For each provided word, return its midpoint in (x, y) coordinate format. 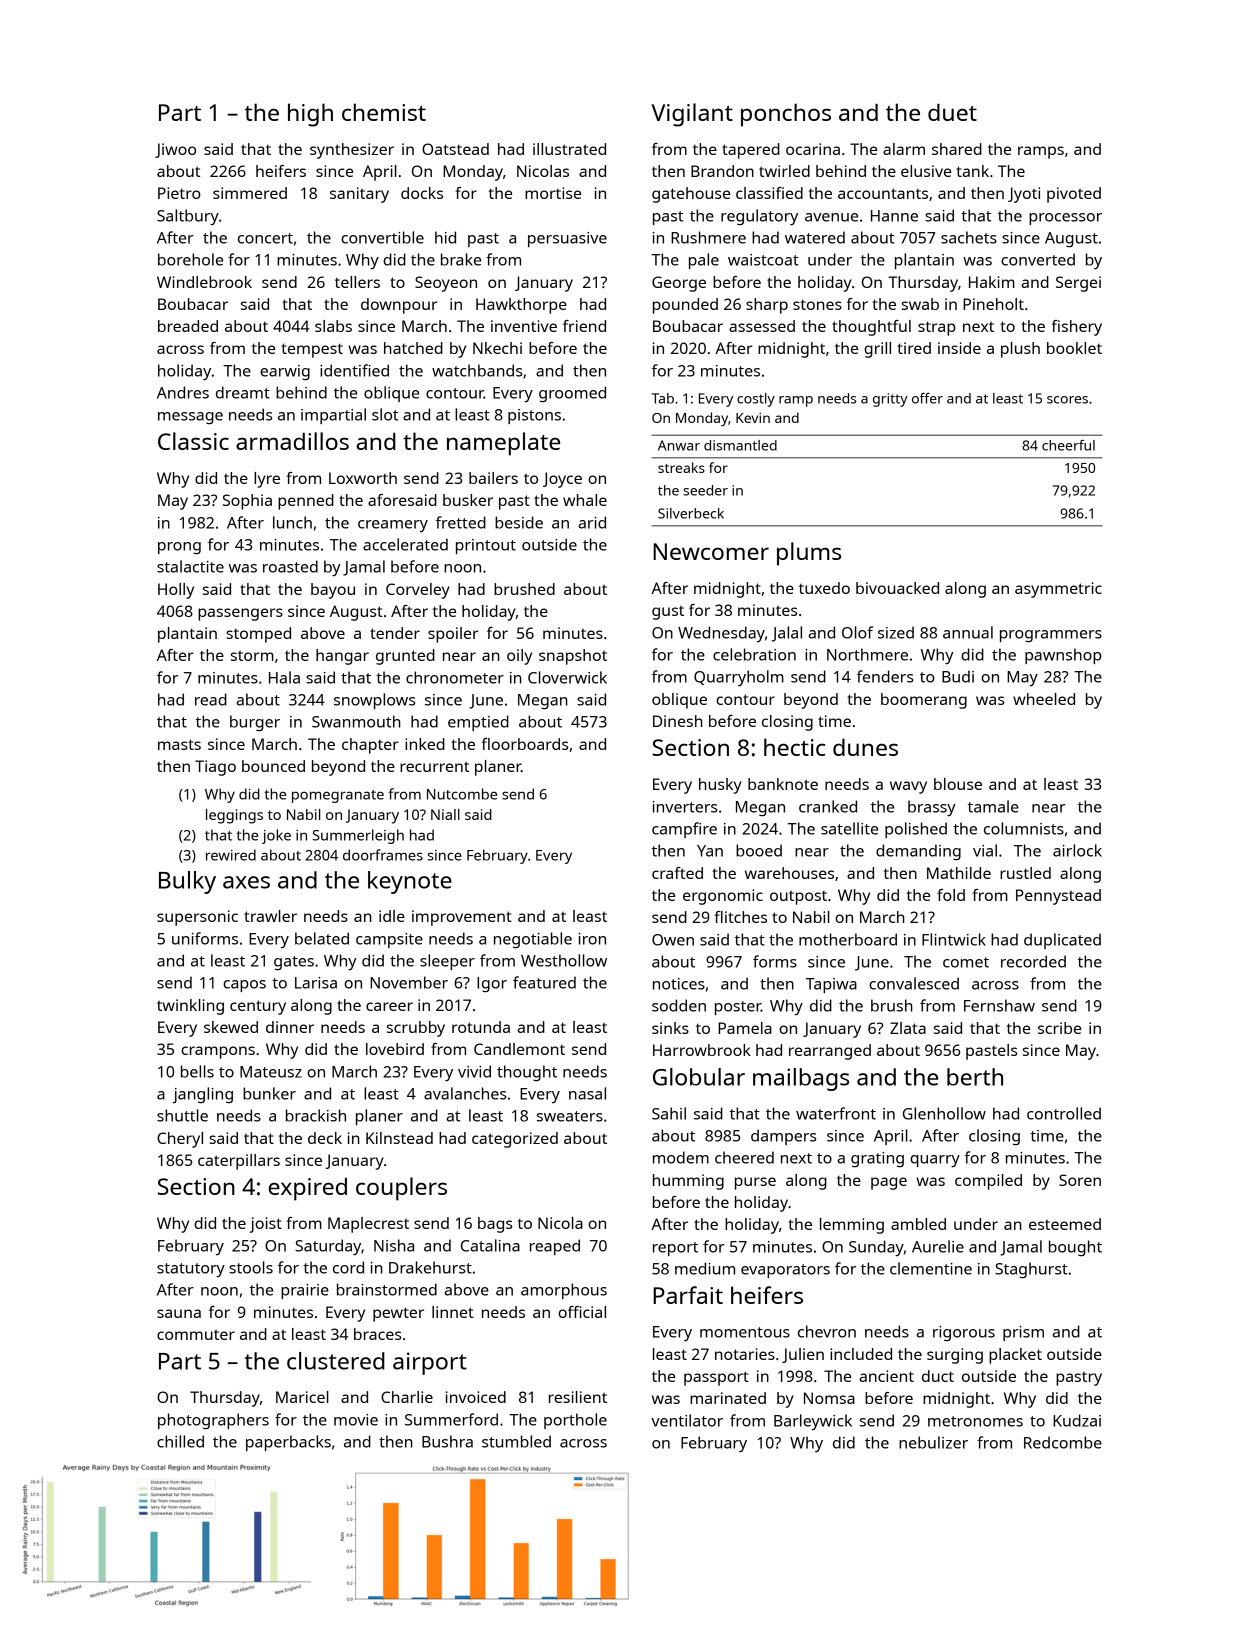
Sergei (1078, 284)
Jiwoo (175, 150)
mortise (553, 193)
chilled (180, 1441)
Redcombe (1063, 1442)
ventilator (687, 1420)
